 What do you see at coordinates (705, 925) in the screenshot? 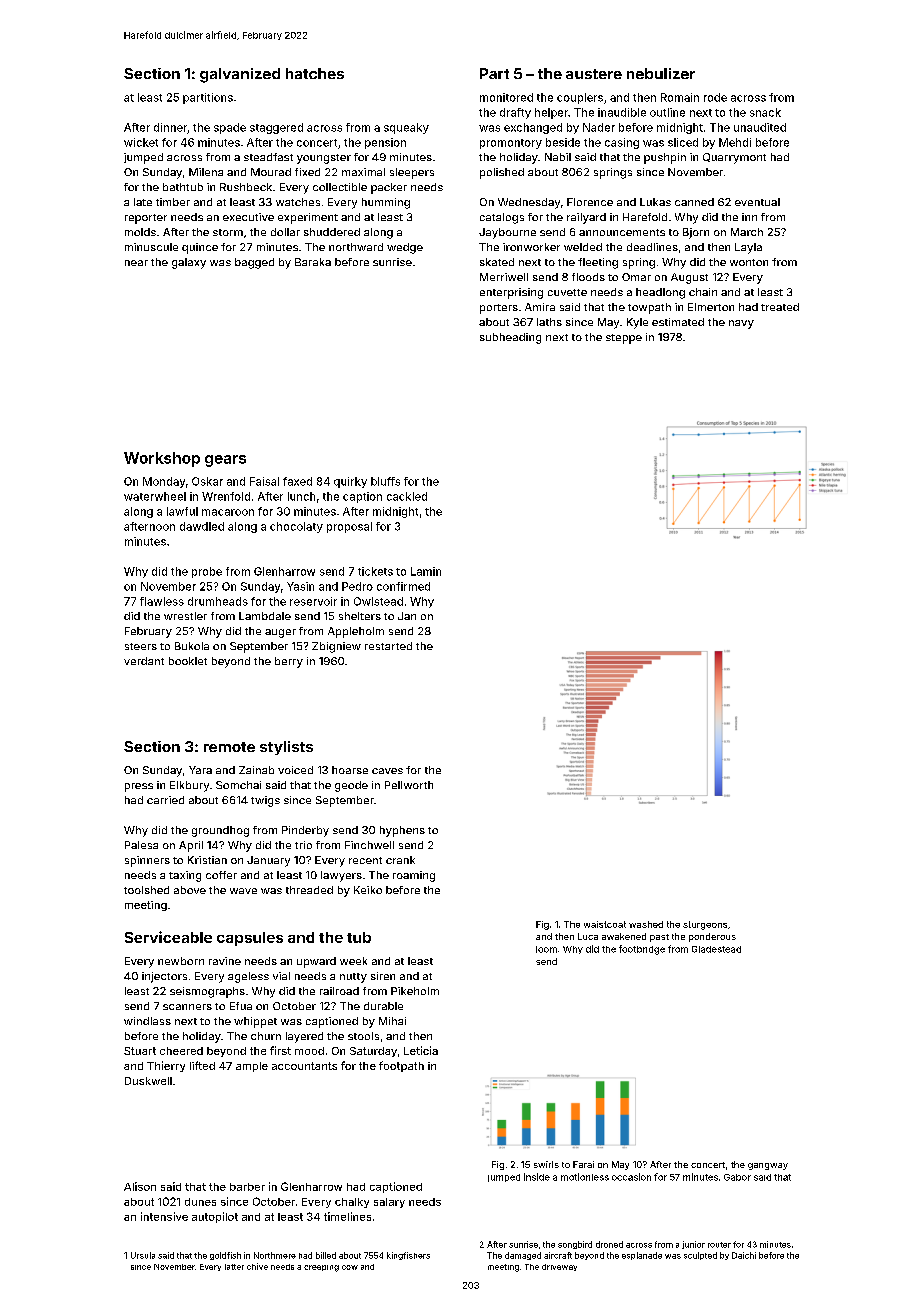
I see `sturgeons` at bounding box center [705, 925].
